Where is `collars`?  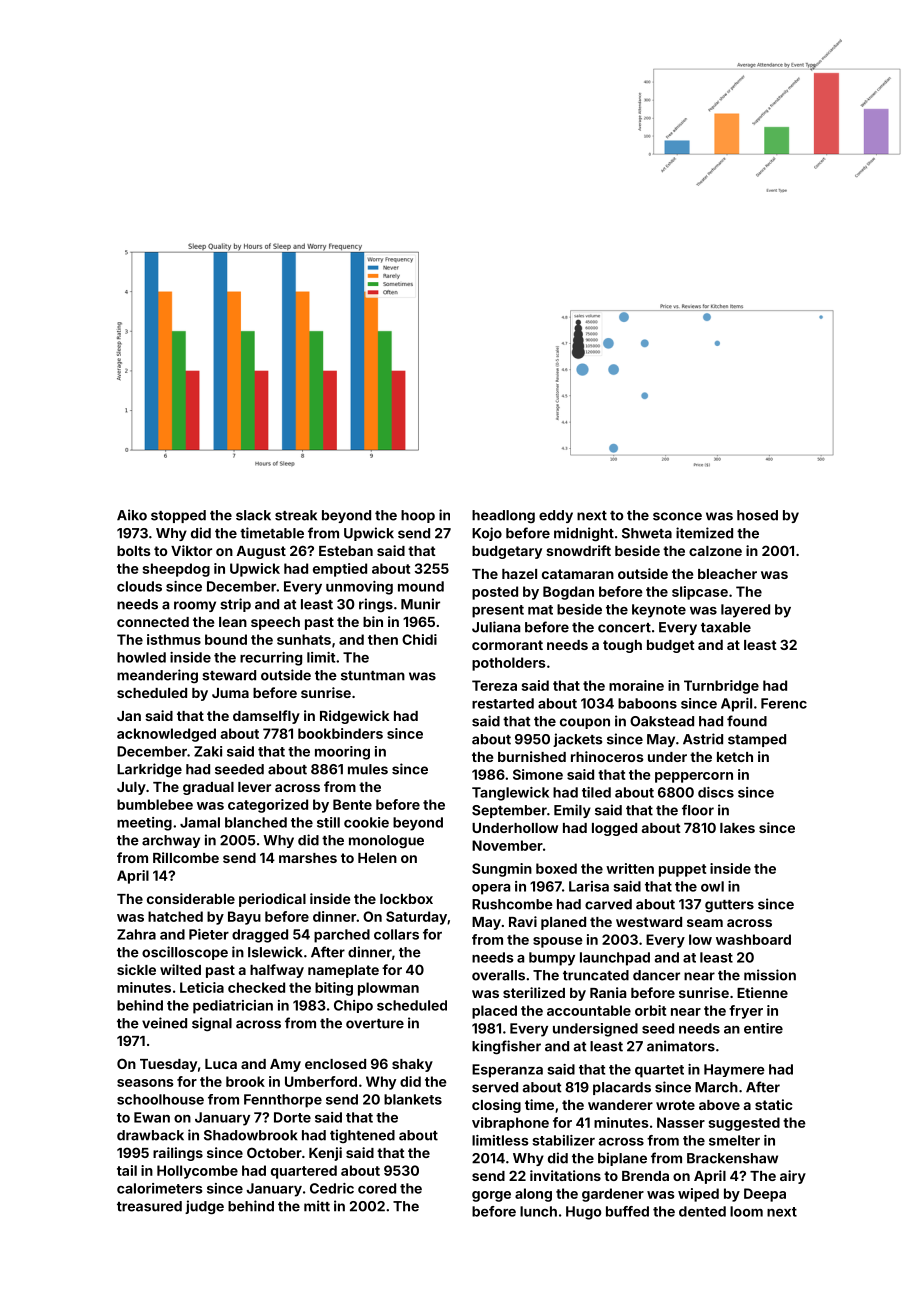 collars is located at coordinates (396, 934).
